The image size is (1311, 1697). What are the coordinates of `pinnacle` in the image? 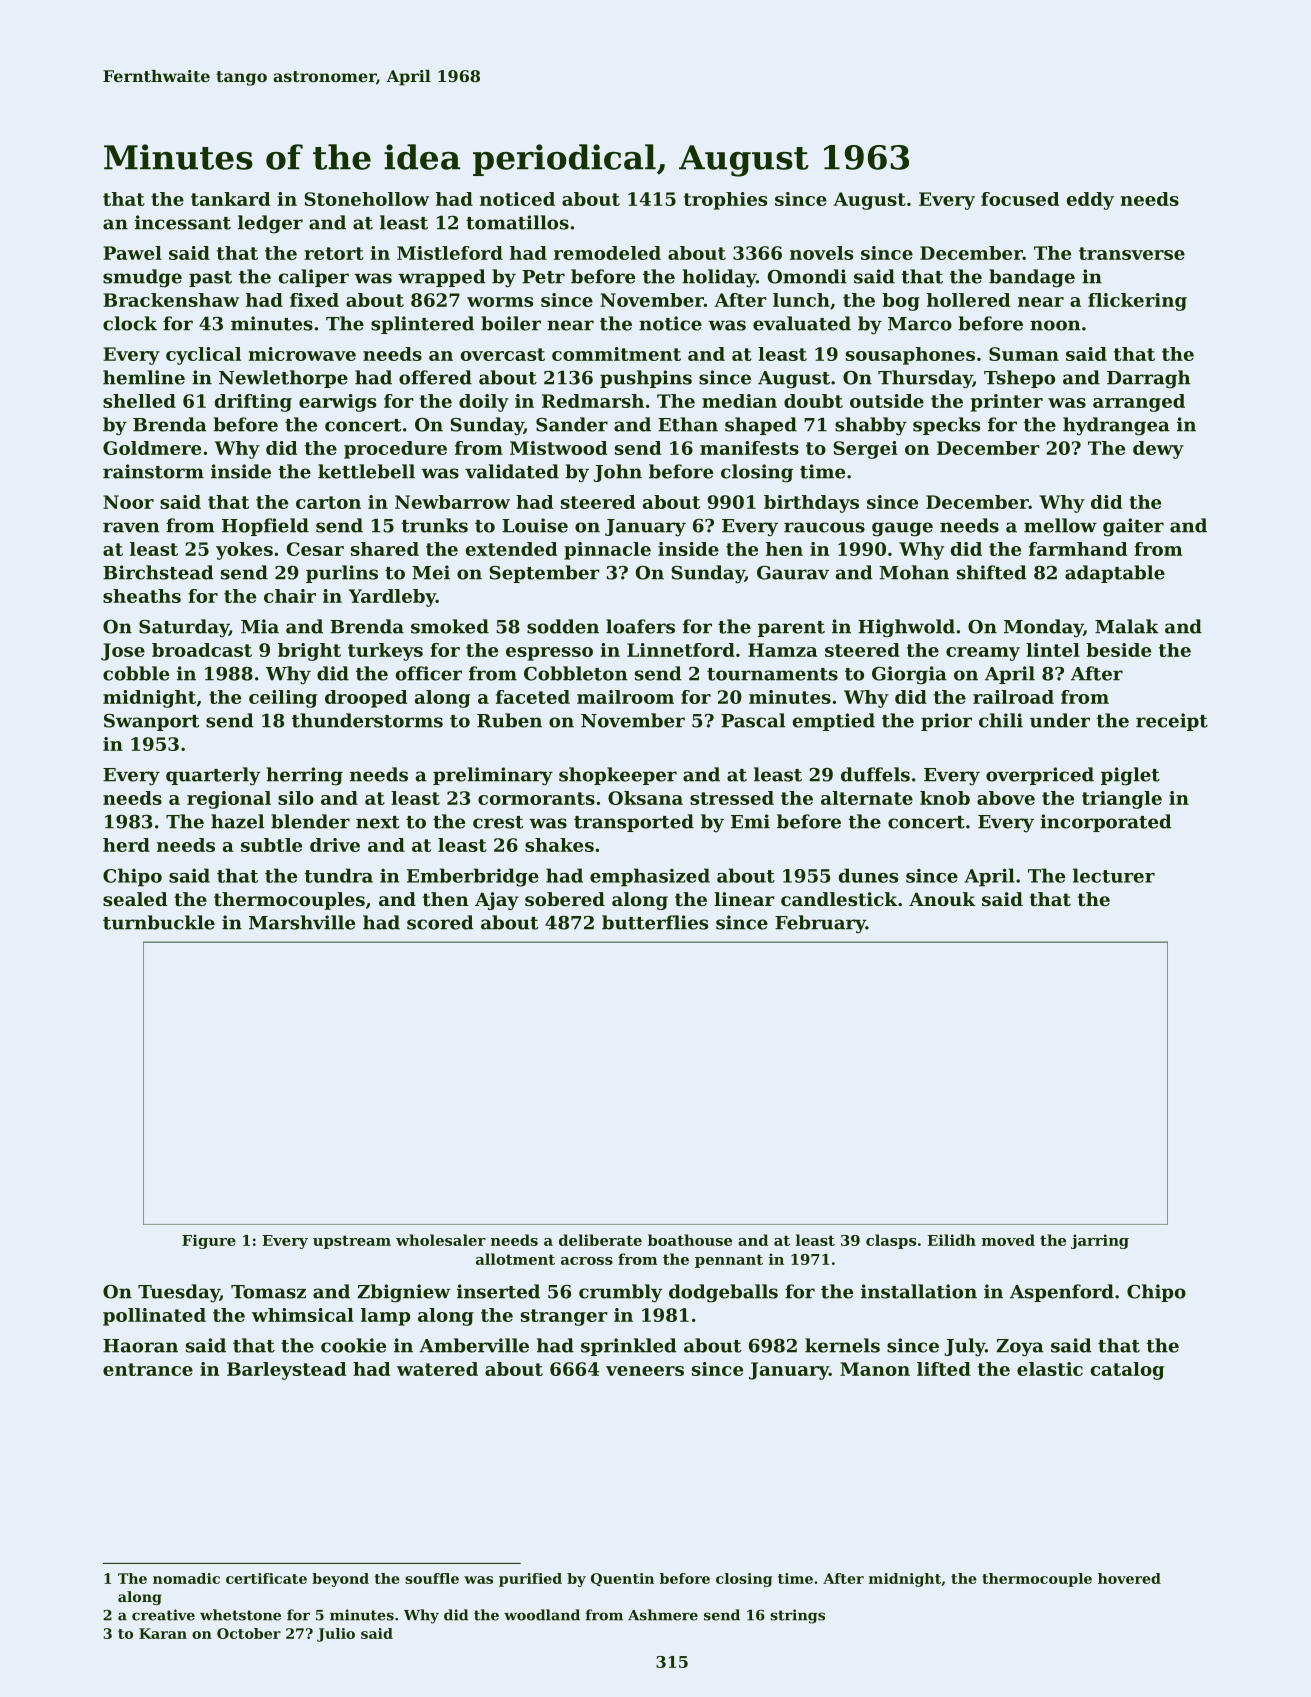 It's located at (607, 551).
